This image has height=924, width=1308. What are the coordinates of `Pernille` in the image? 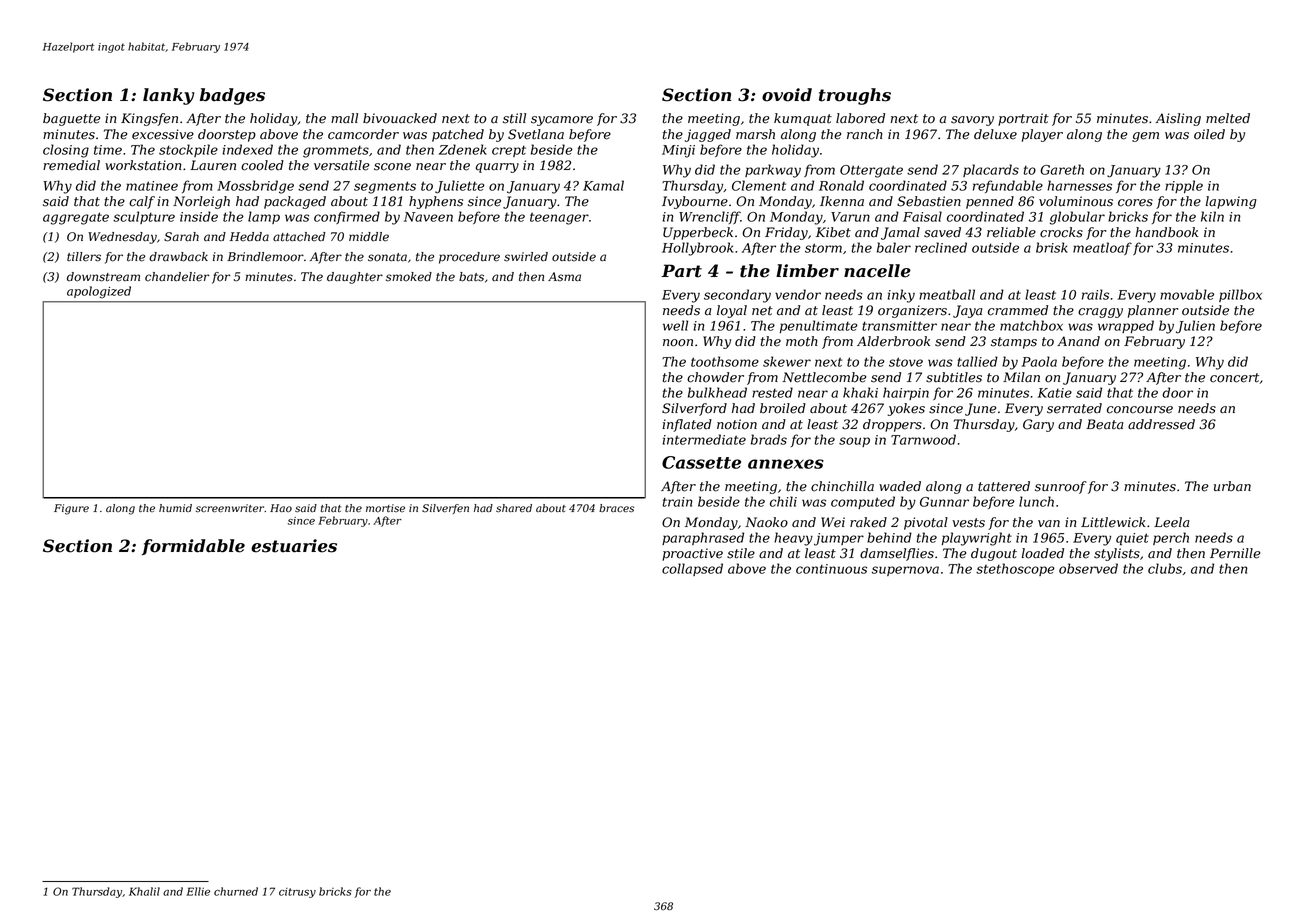 It's located at (1235, 553).
